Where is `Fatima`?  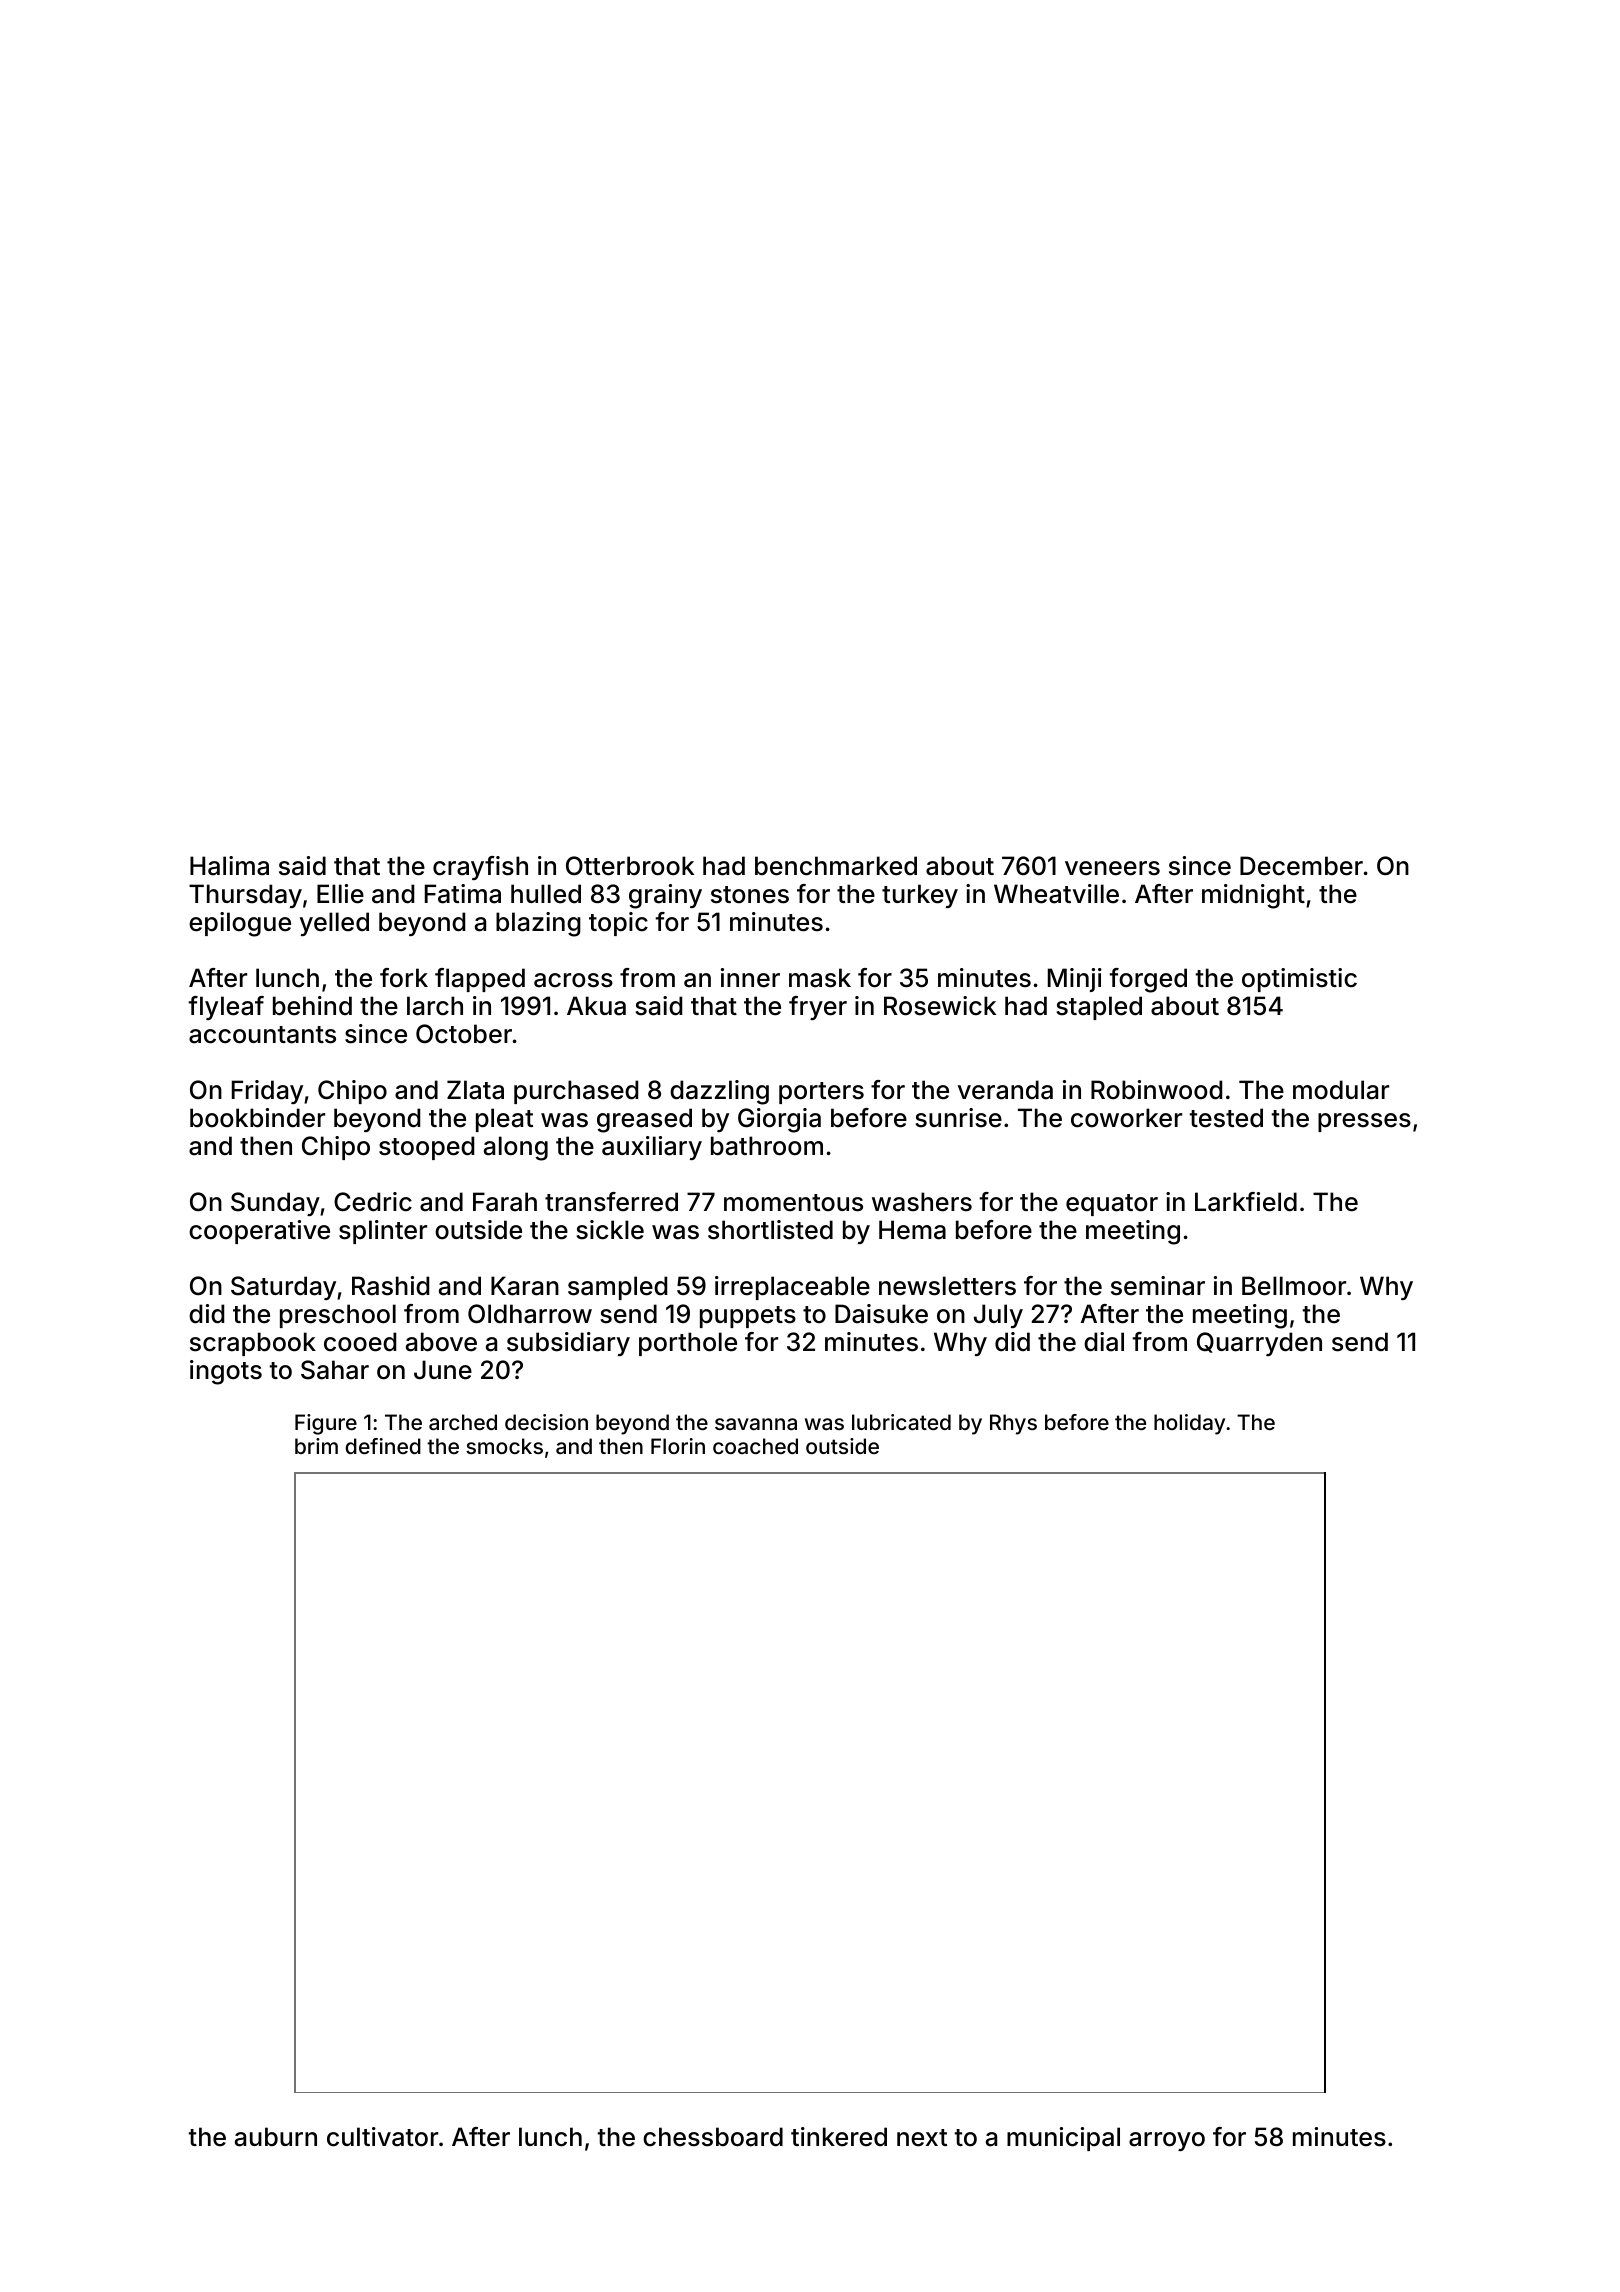 Fatima is located at coordinates (463, 894).
